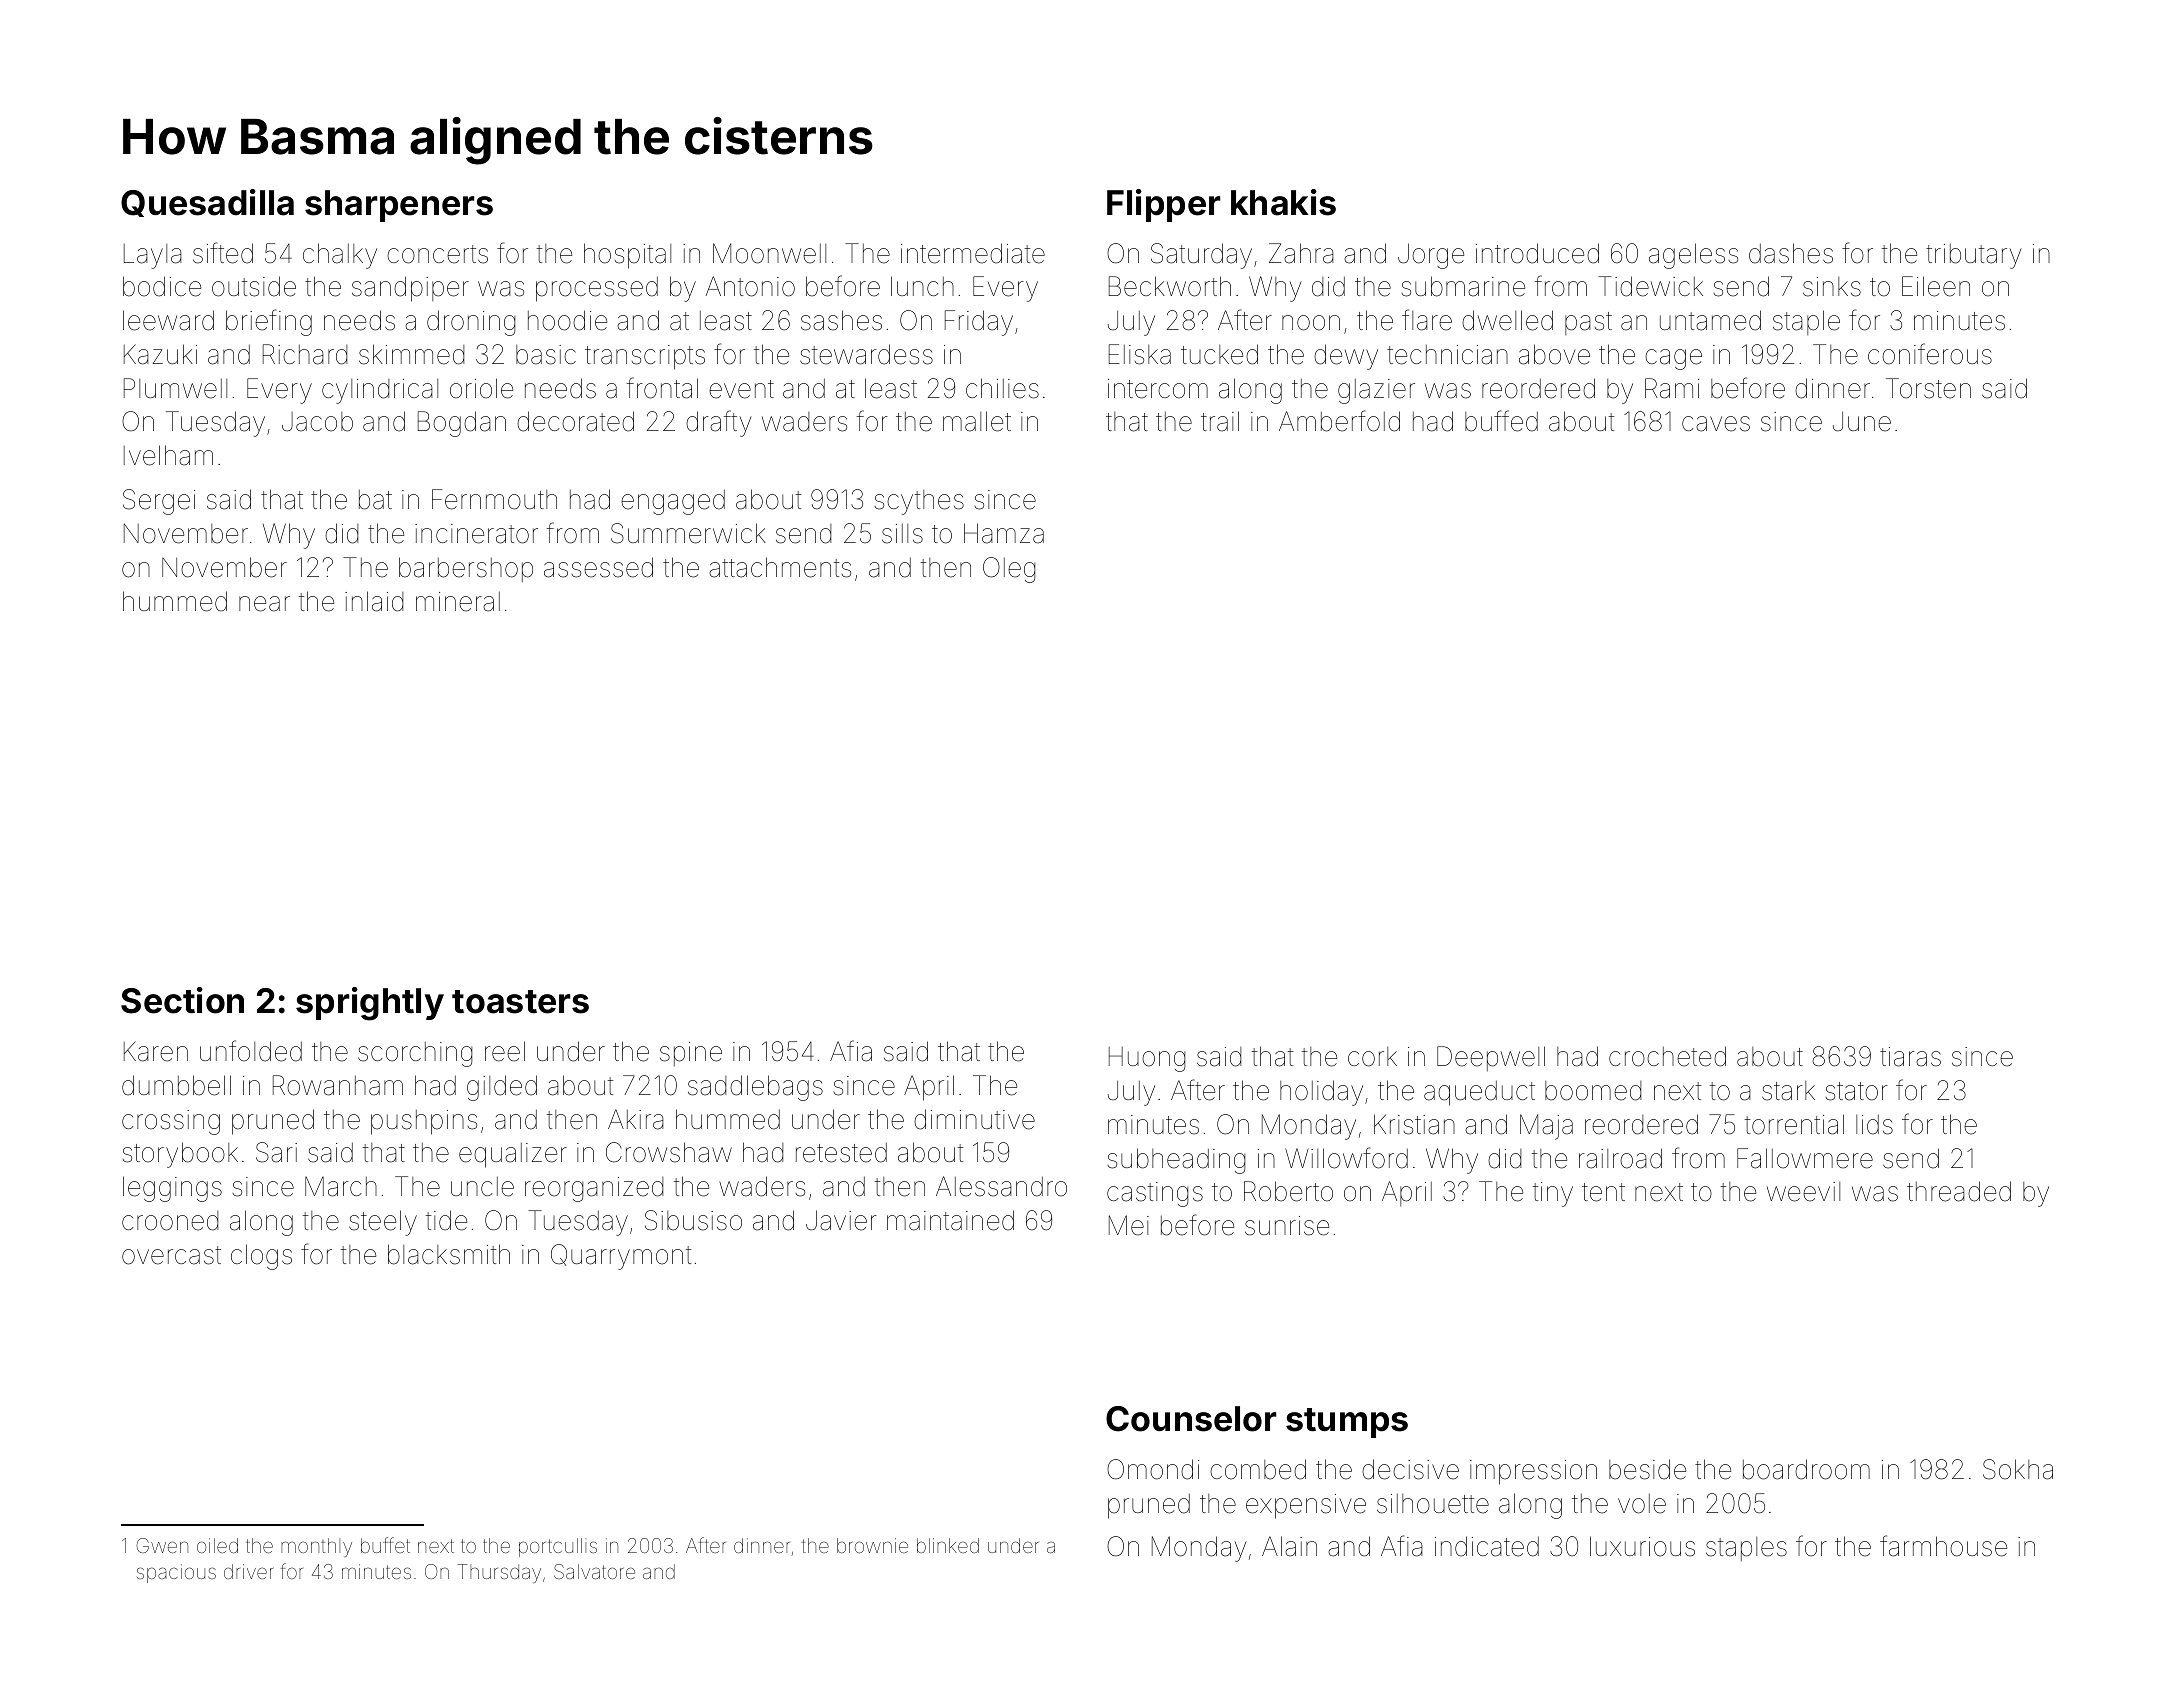 This screenshot has height=1683, width=2178. What do you see at coordinates (1554, 354) in the screenshot?
I see `above` at bounding box center [1554, 354].
